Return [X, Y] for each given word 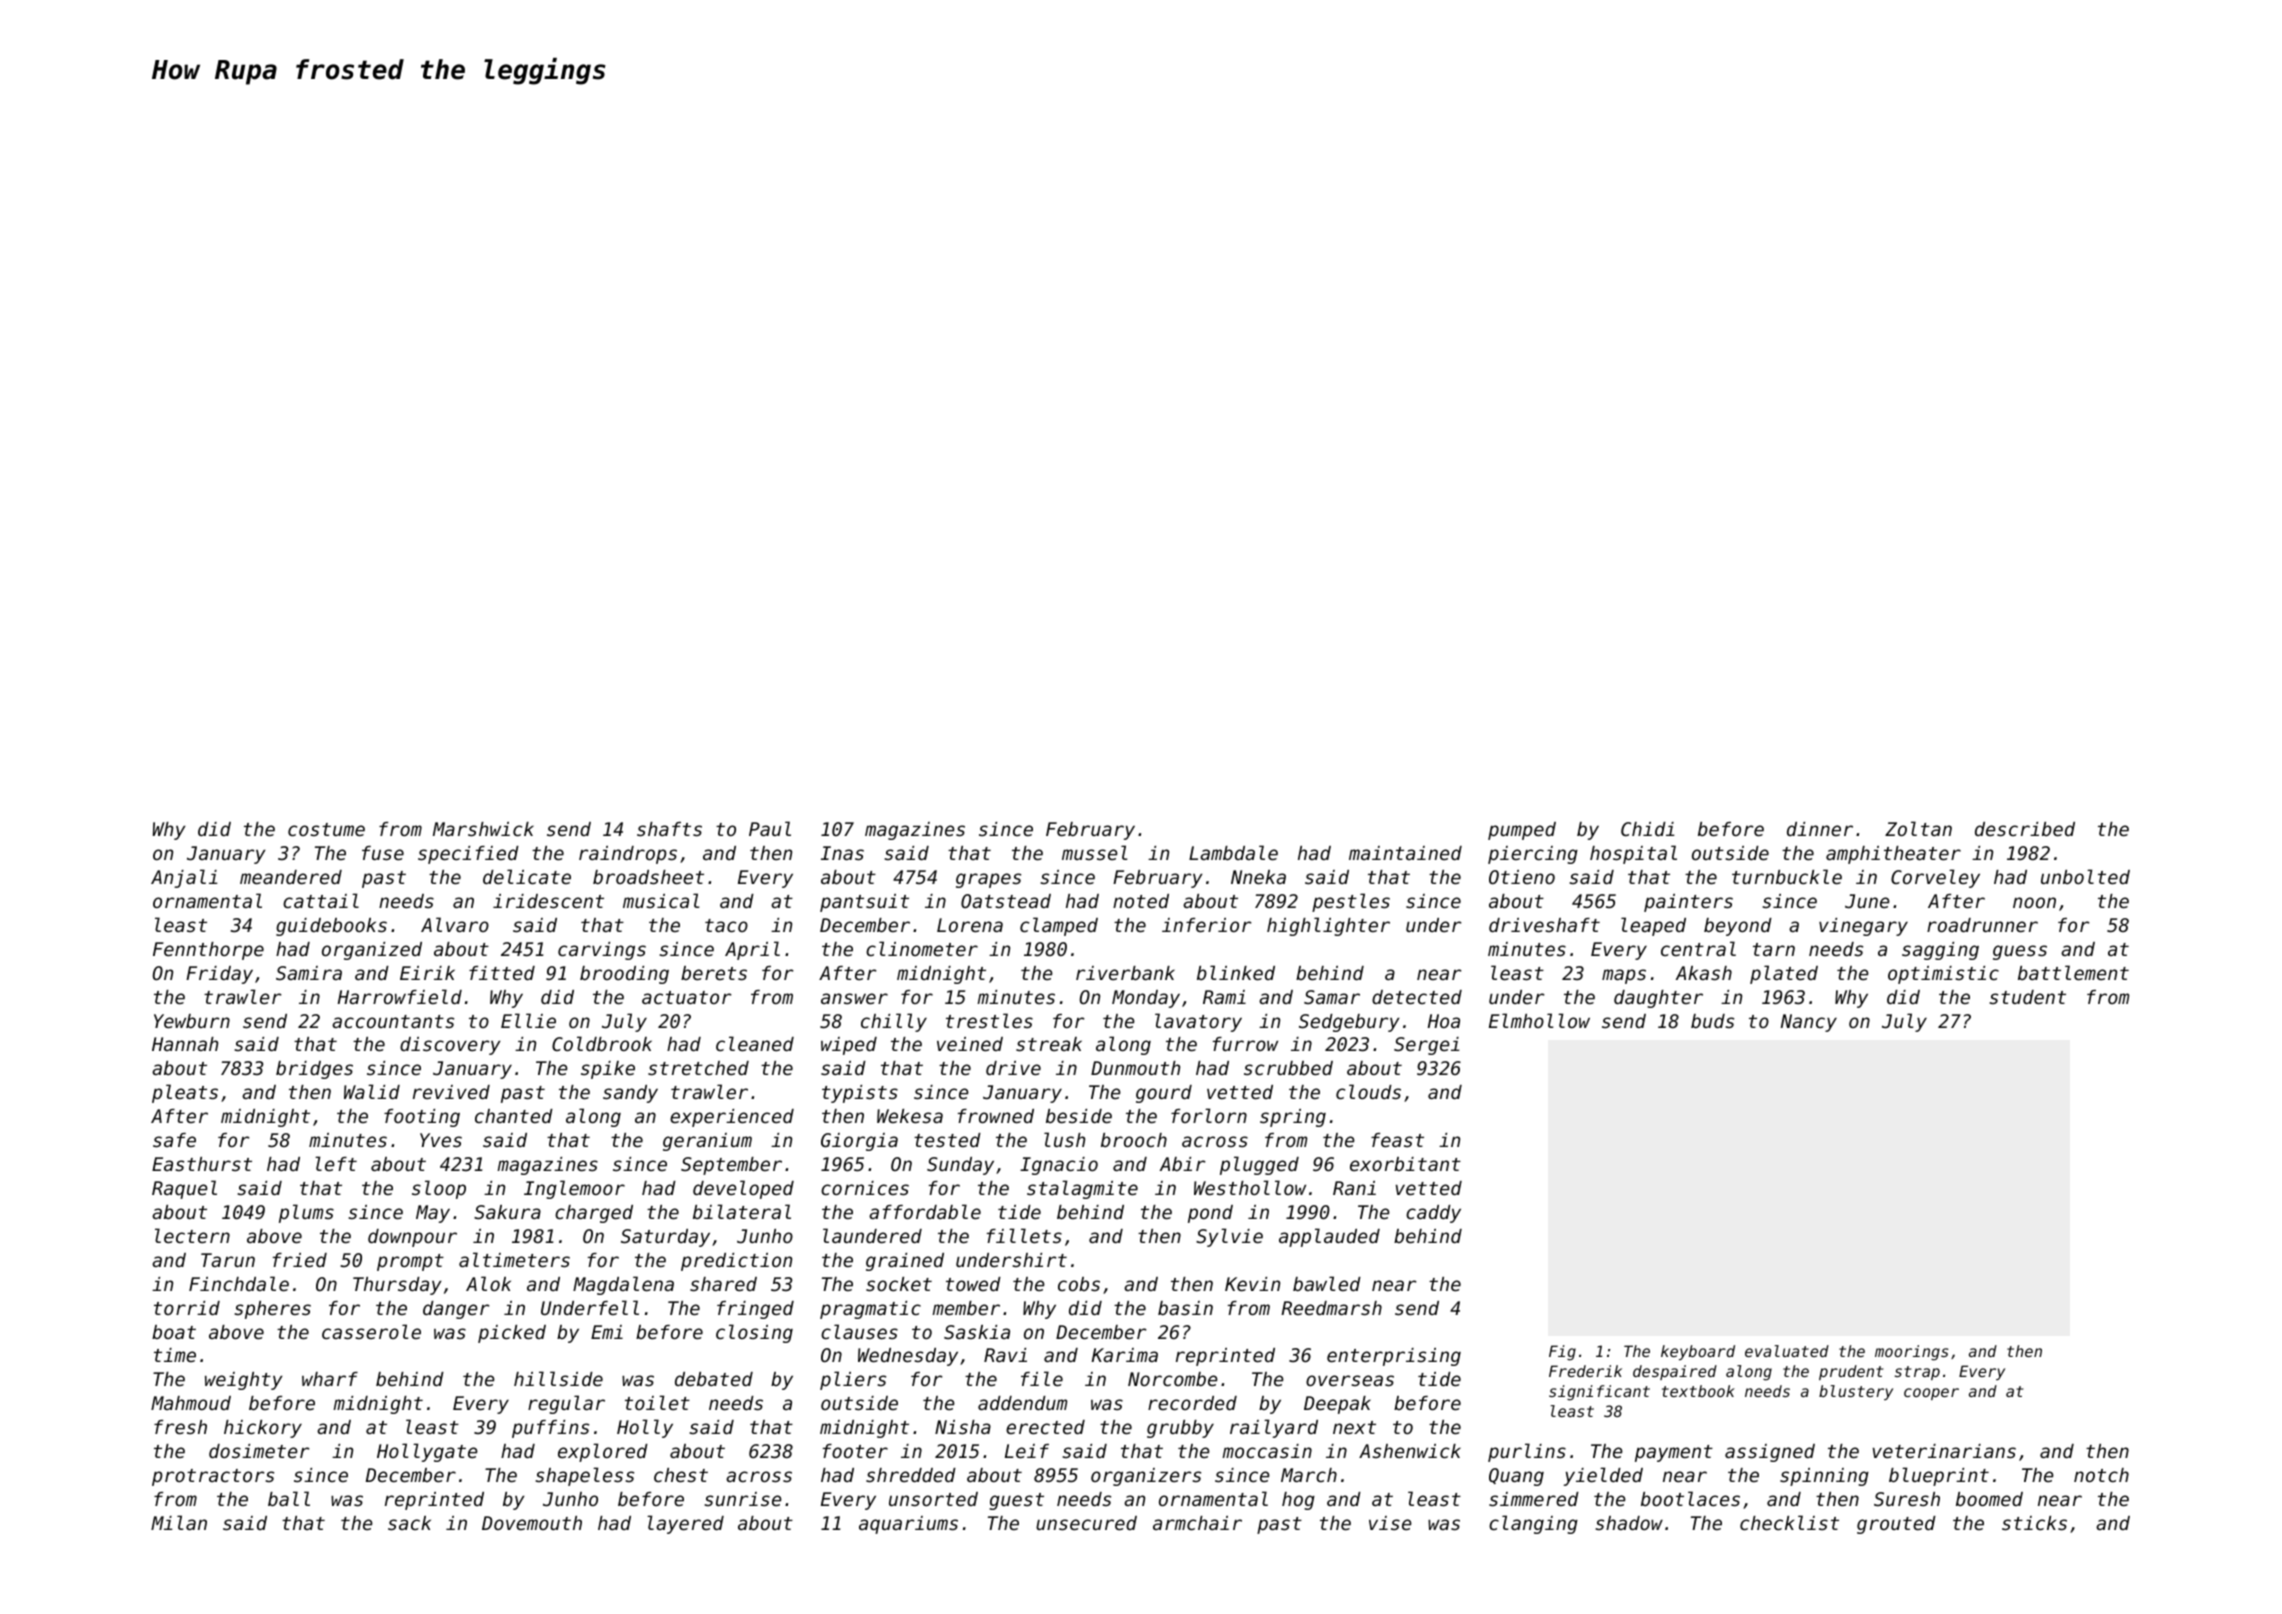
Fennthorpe [208, 951]
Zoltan [1918, 828]
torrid [187, 1308]
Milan [179, 1522]
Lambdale [1233, 852]
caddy [1433, 1214]
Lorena [970, 925]
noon [2034, 902]
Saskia [977, 1332]
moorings [1912, 1353]
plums [306, 1213]
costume [326, 829]
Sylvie [1229, 1237]
